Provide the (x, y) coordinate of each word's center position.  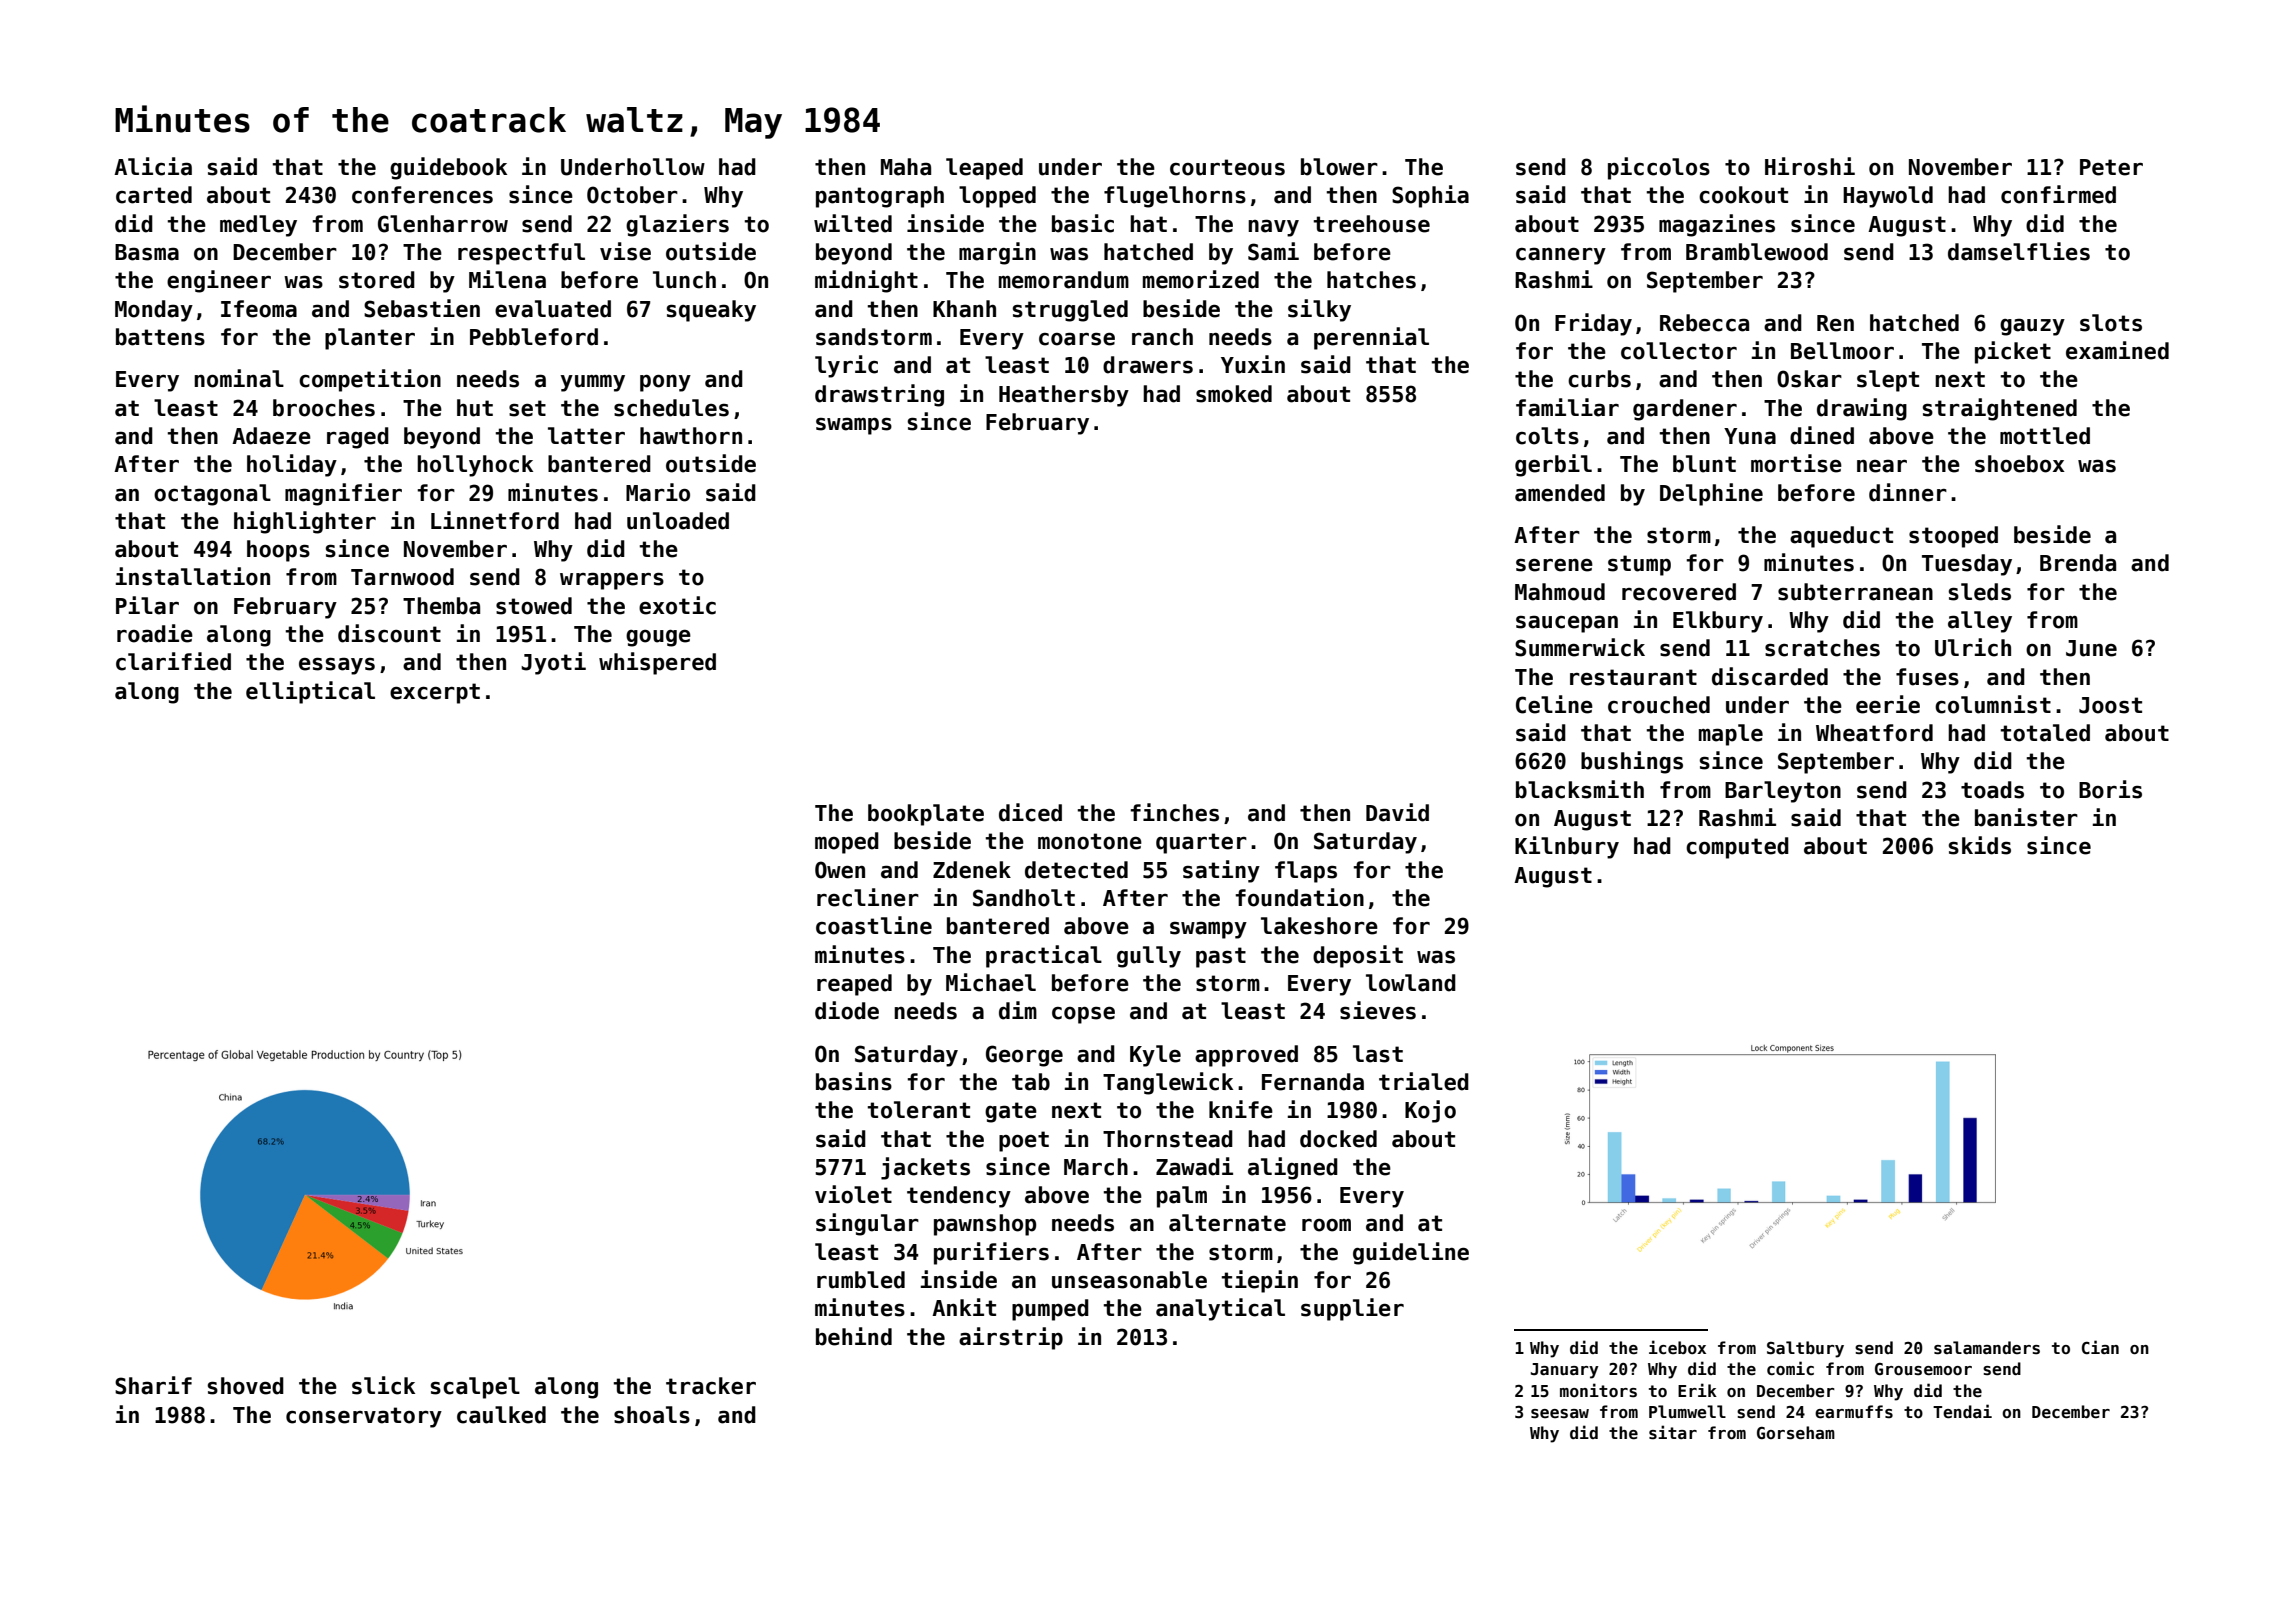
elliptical (310, 692)
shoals (652, 1415)
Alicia (153, 166)
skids (1979, 845)
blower (1339, 167)
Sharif (153, 1385)
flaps (1306, 872)
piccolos (1659, 168)
